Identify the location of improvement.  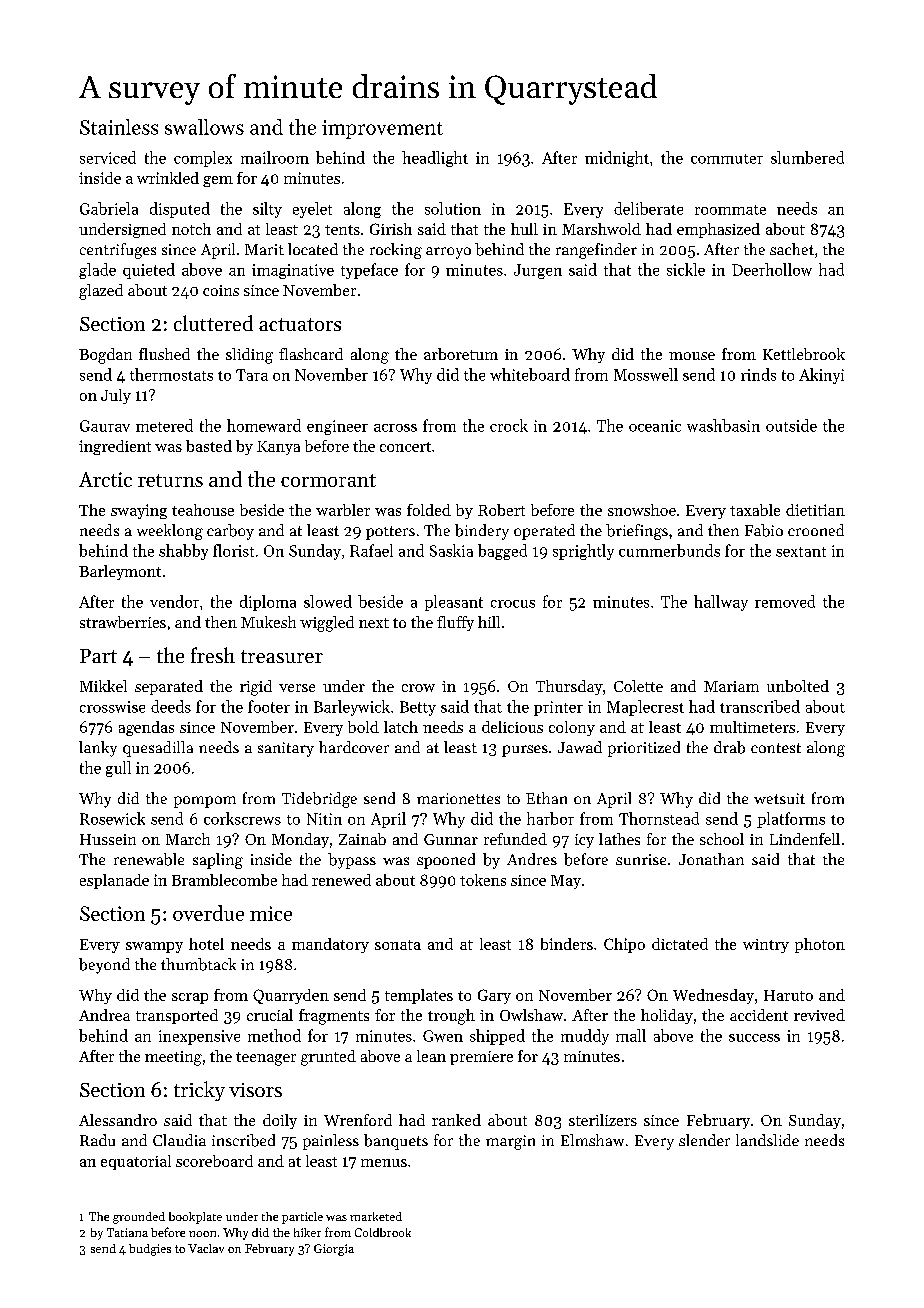
(382, 129).
